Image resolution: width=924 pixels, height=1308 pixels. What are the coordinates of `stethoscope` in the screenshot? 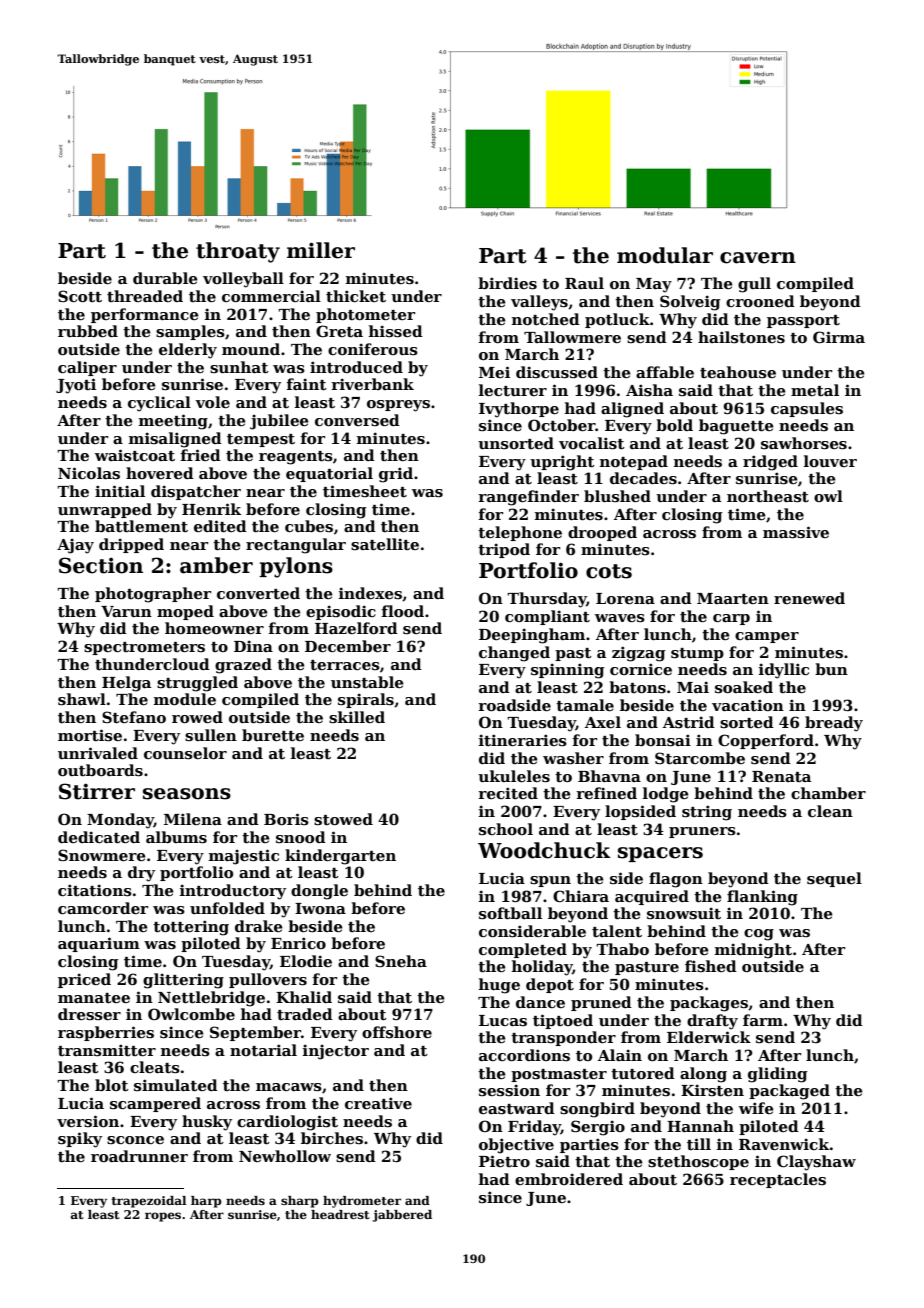 It's located at (698, 1162).
